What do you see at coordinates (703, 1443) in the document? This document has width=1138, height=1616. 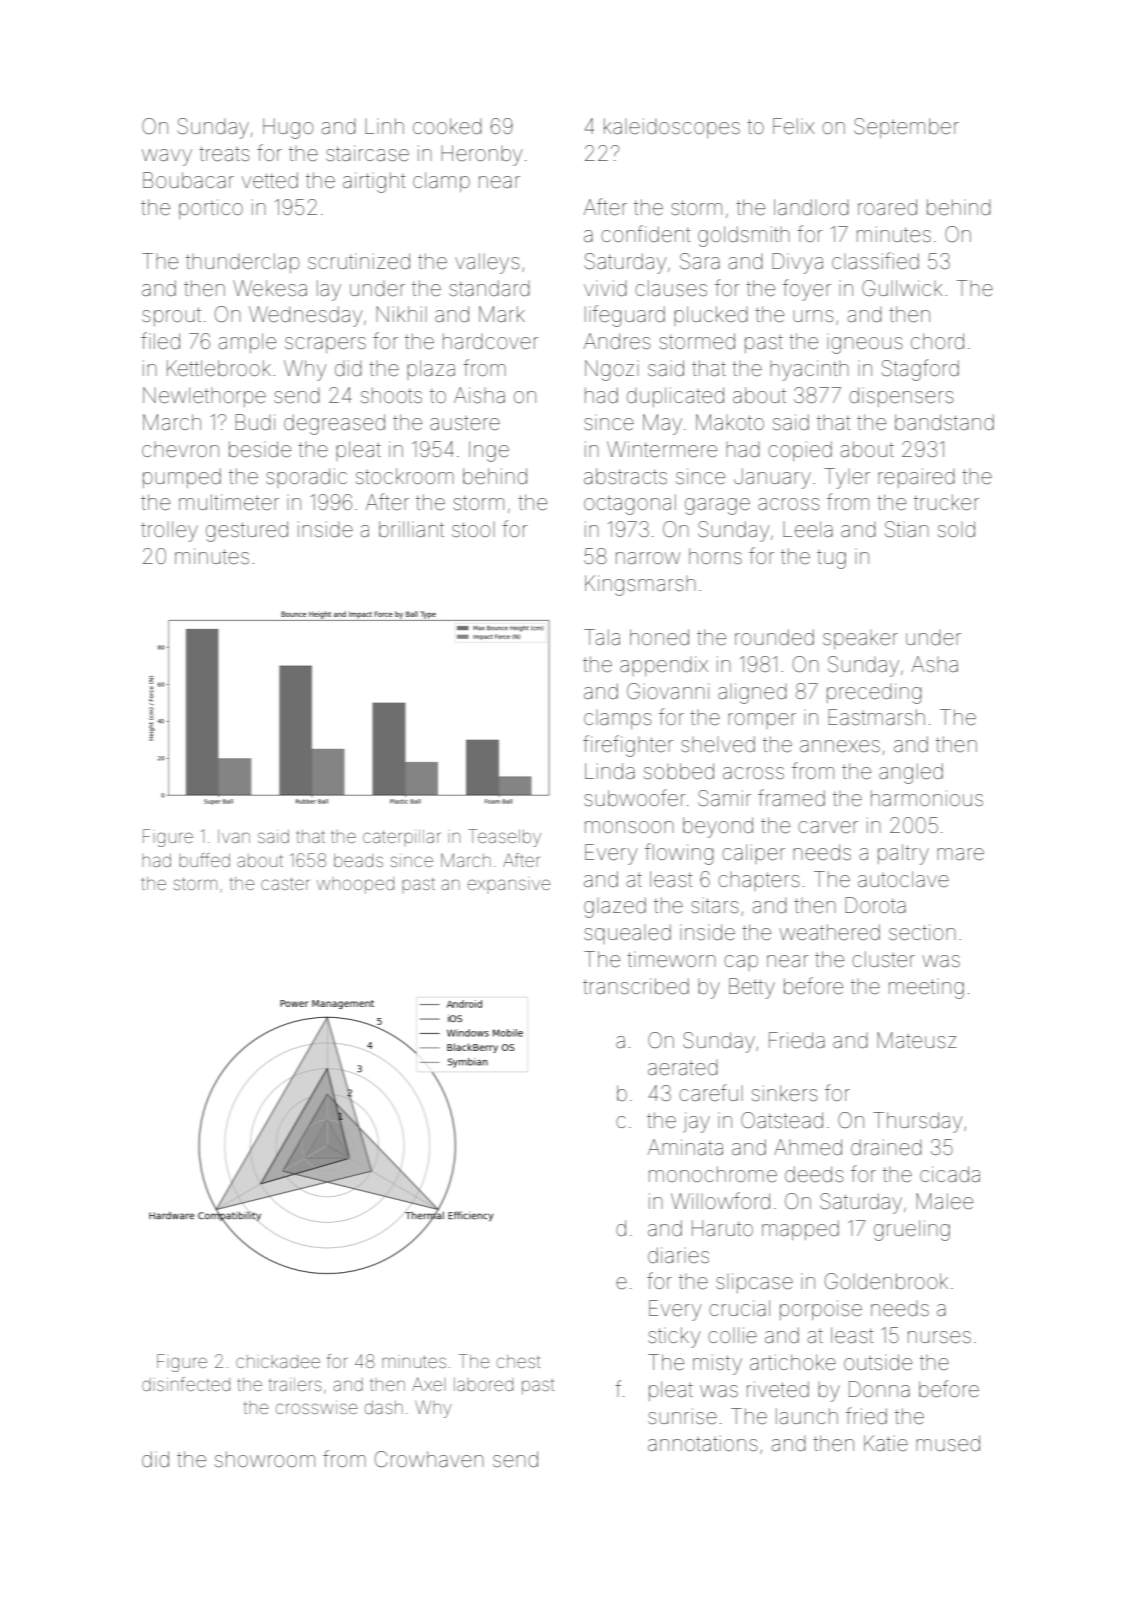 I see `annotations` at bounding box center [703, 1443].
